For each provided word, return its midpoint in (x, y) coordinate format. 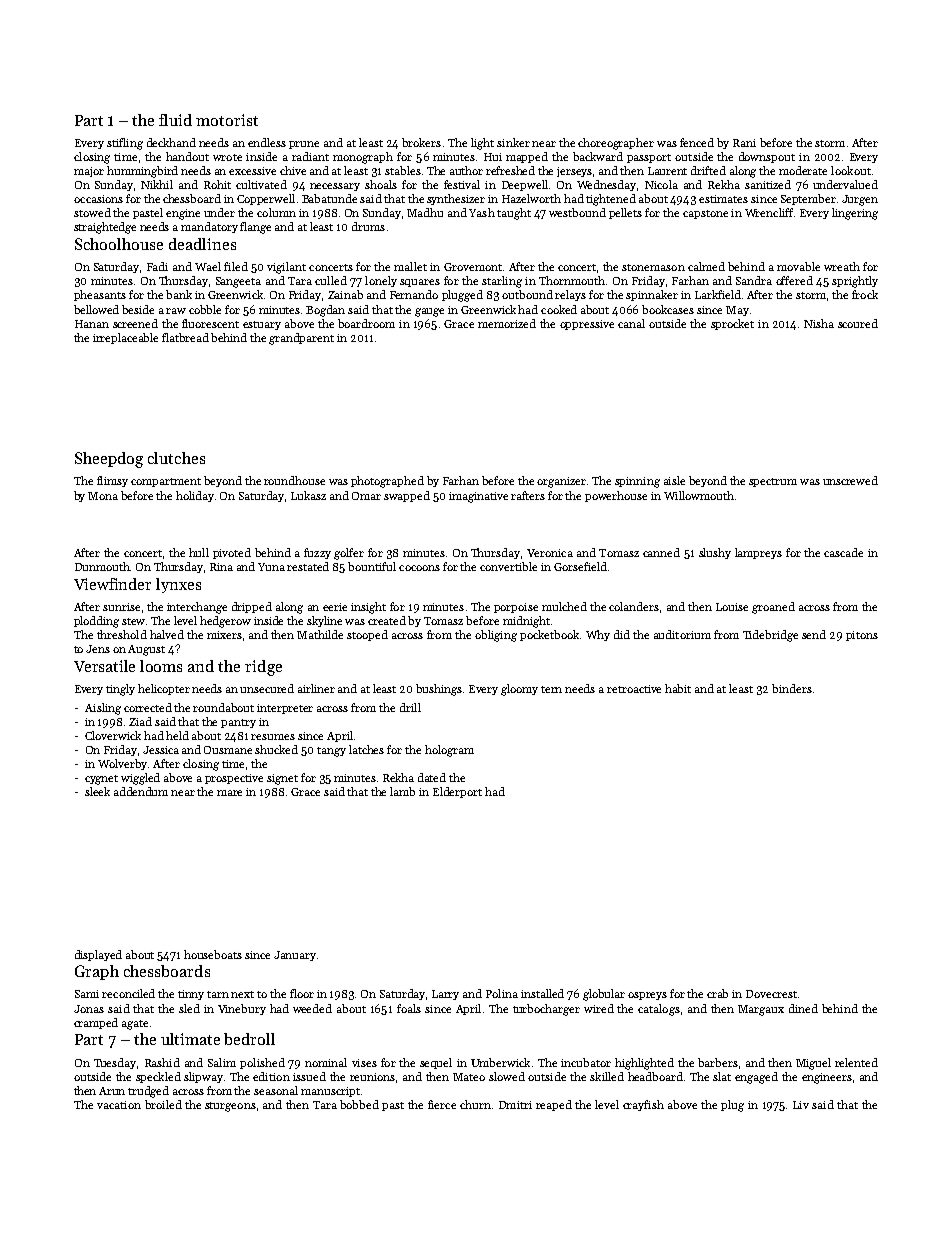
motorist (227, 120)
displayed (98, 955)
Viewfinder (112, 584)
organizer (561, 482)
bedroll (249, 1039)
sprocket (732, 324)
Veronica (550, 553)
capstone (705, 214)
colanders (634, 606)
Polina (502, 993)
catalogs (659, 1010)
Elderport (457, 792)
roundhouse (294, 480)
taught (514, 214)
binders (792, 688)
